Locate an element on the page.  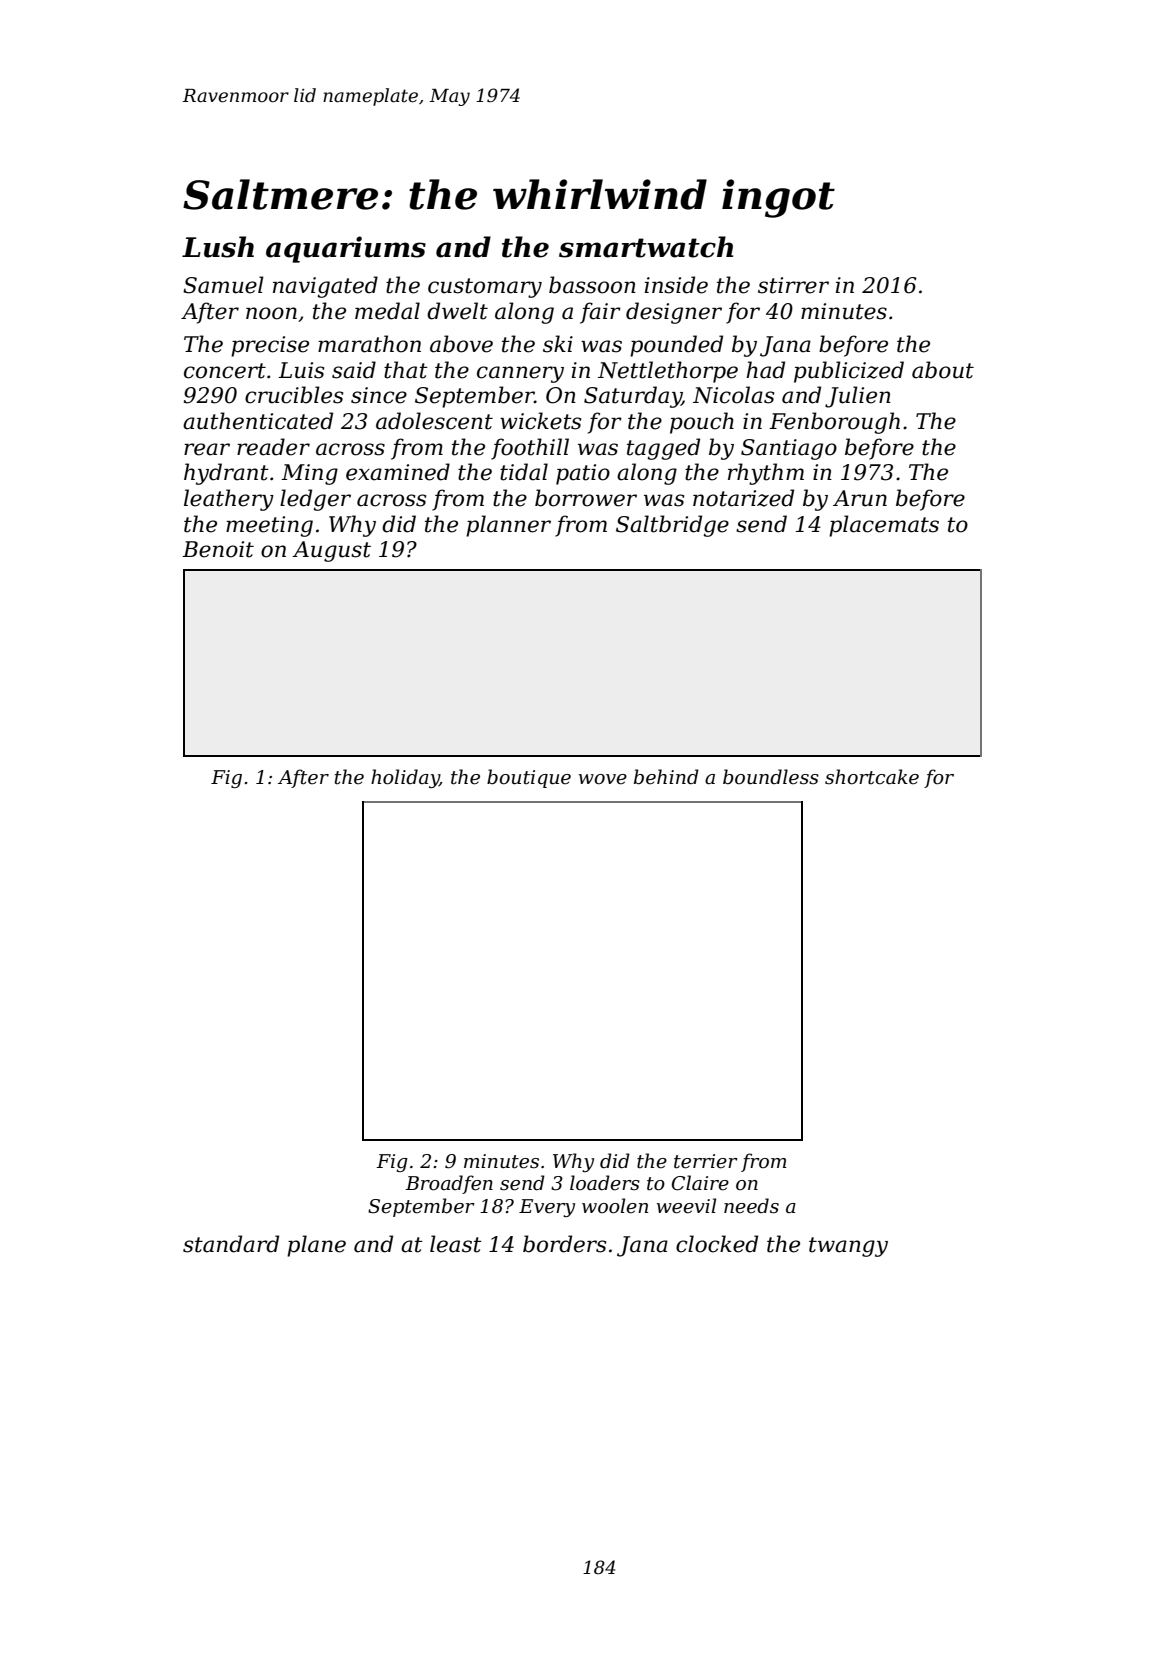
holiday is located at coordinates (405, 778).
